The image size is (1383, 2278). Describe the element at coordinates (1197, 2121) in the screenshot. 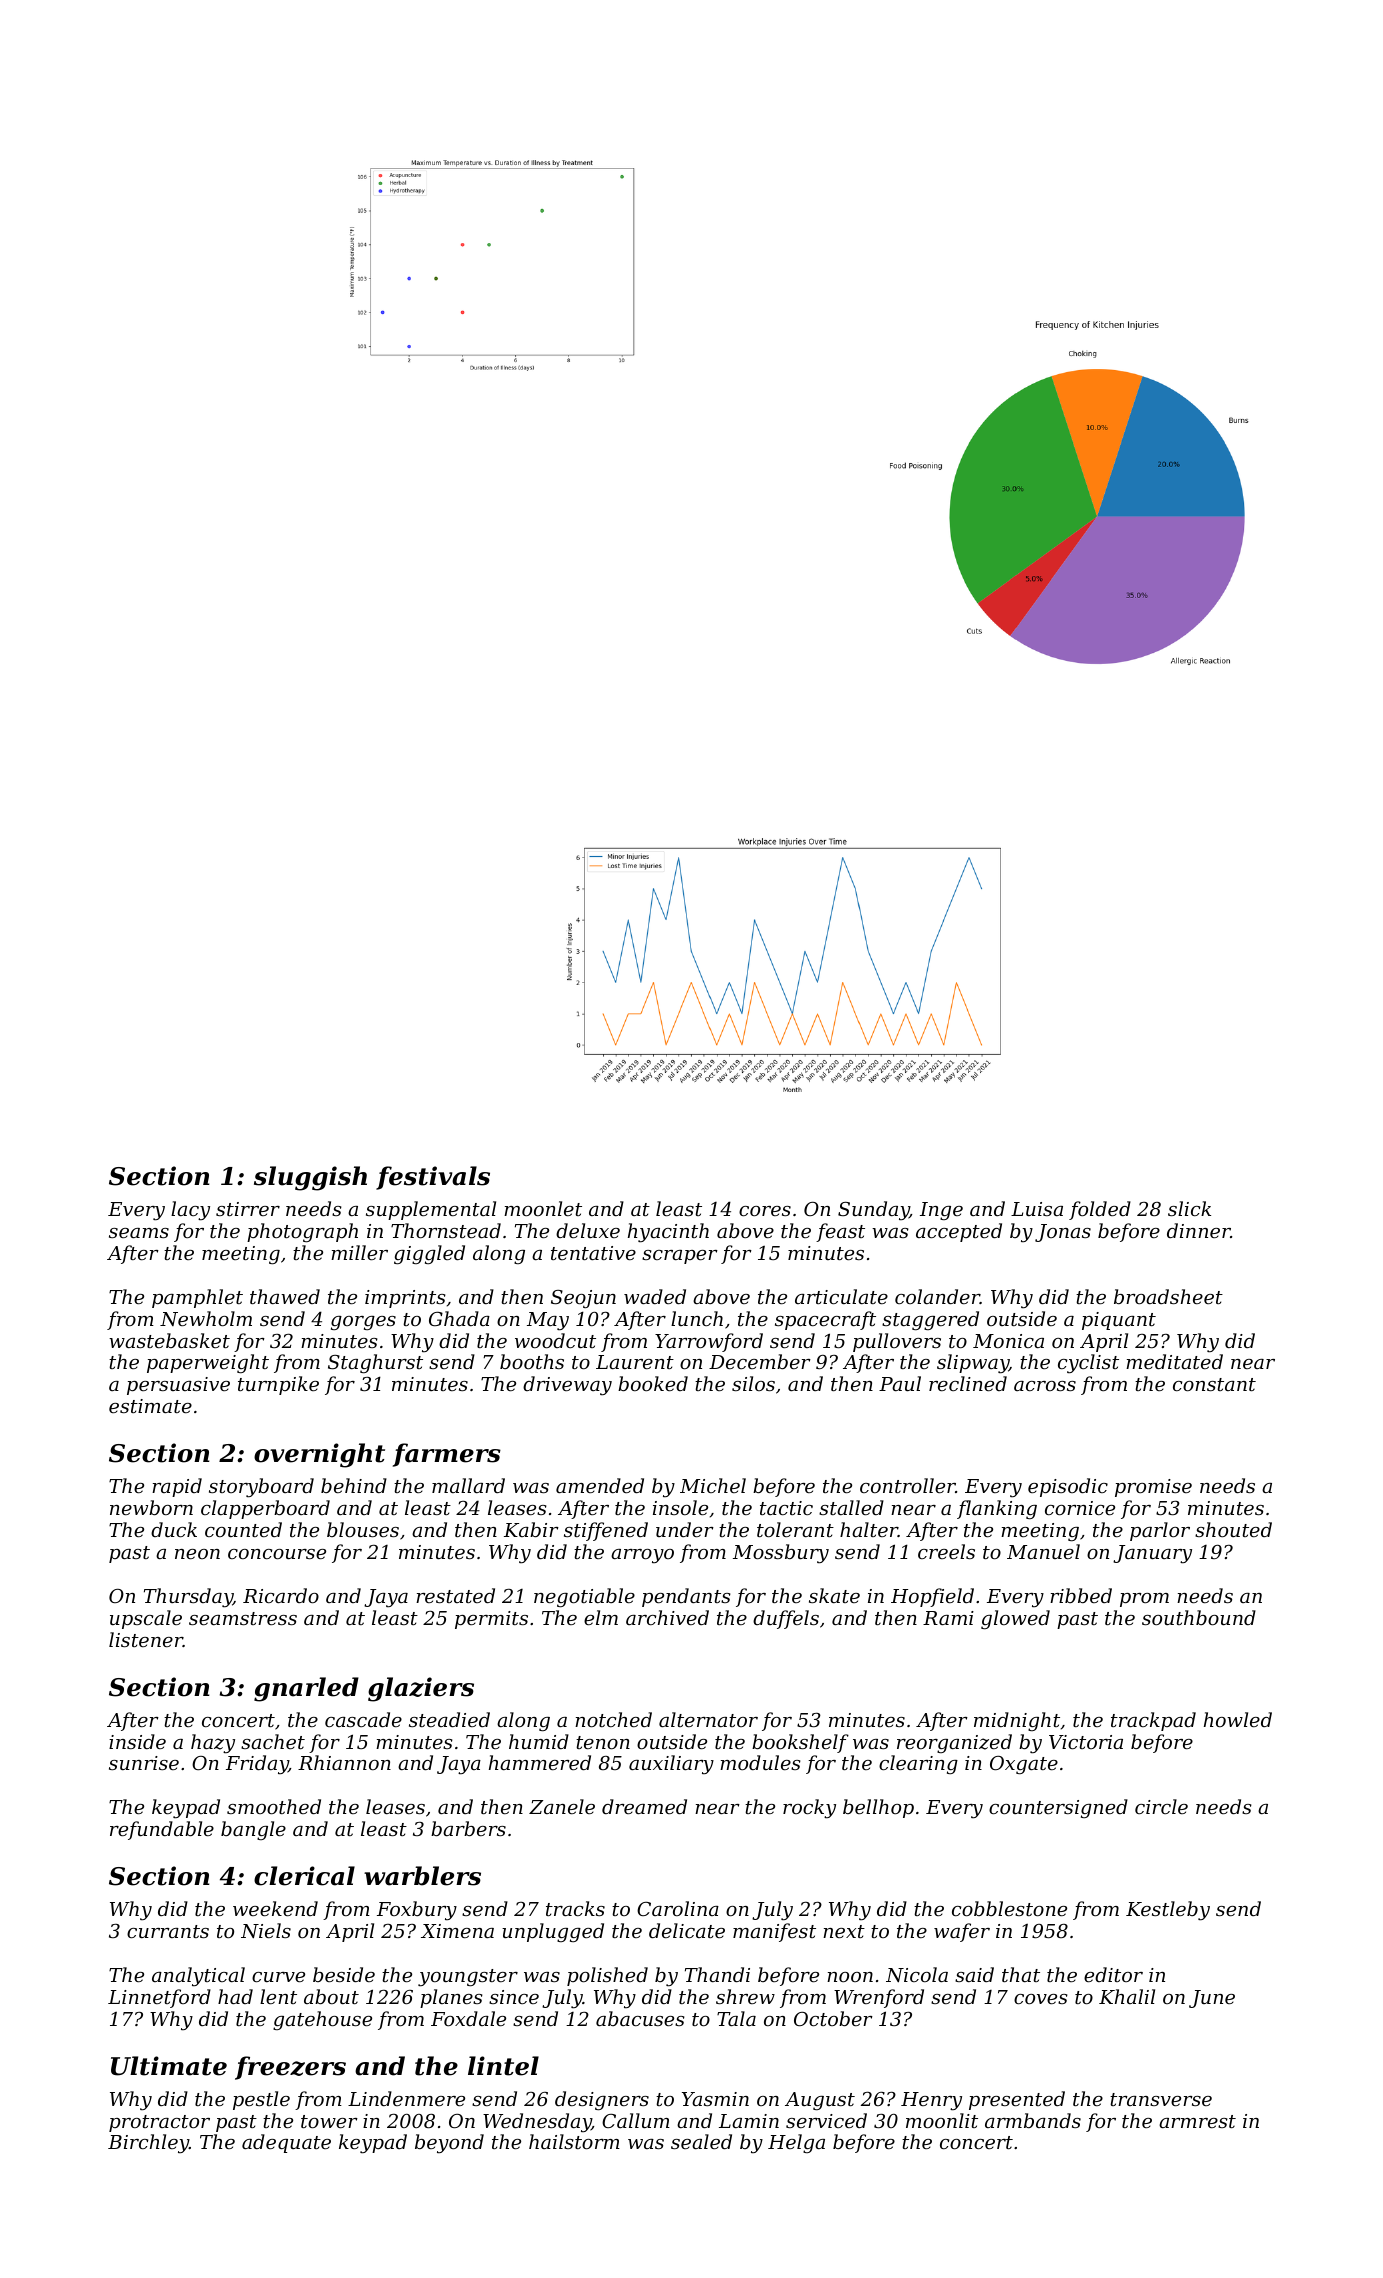

I see `armrest` at that location.
